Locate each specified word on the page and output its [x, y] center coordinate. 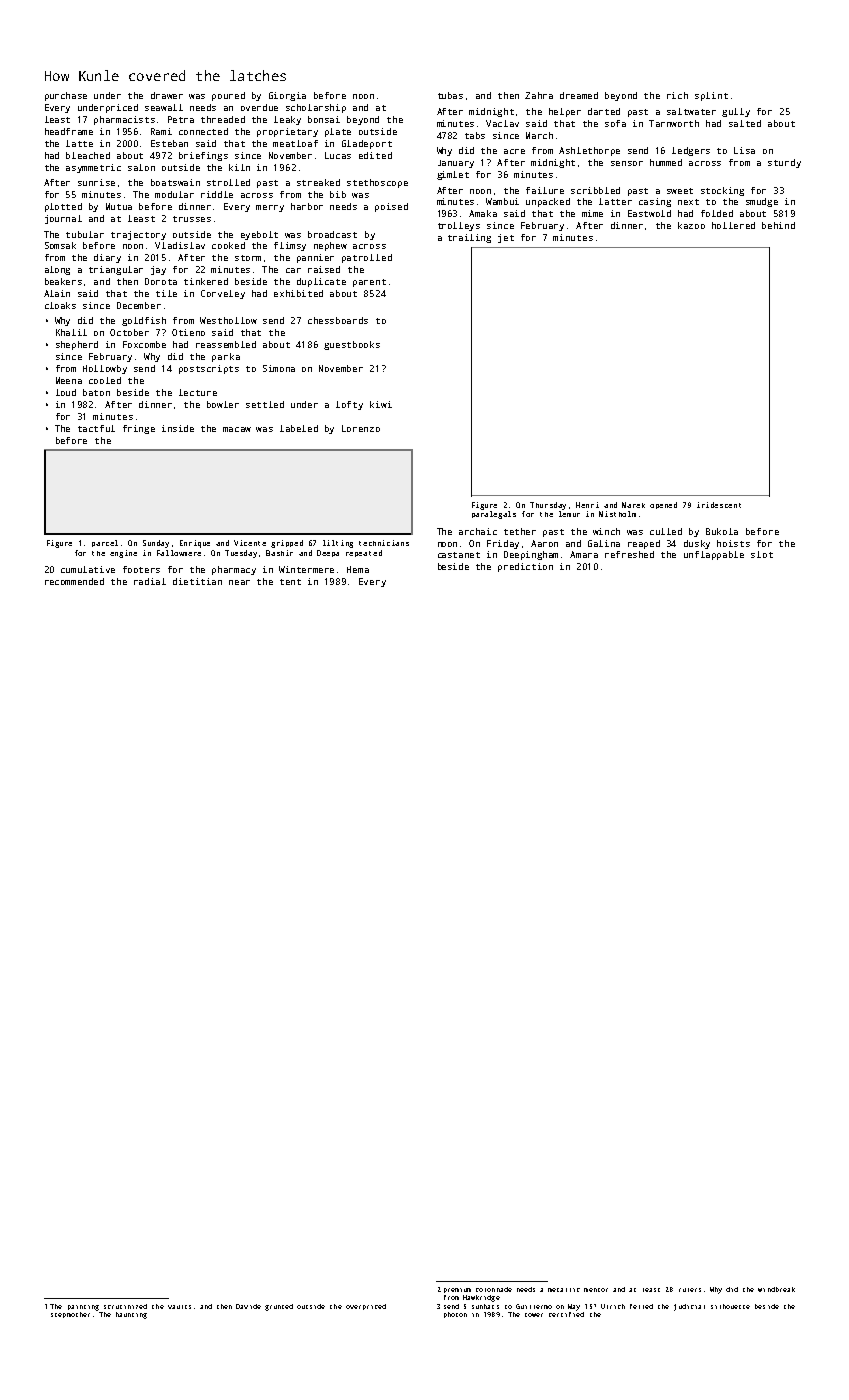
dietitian [197, 581]
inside [178, 428]
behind [778, 225]
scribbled [595, 190]
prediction [525, 567]
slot [762, 554]
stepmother [70, 1315]
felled [641, 1306]
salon [141, 167]
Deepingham [531, 555]
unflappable [714, 555]
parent [369, 283]
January [456, 164]
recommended [74, 581]
